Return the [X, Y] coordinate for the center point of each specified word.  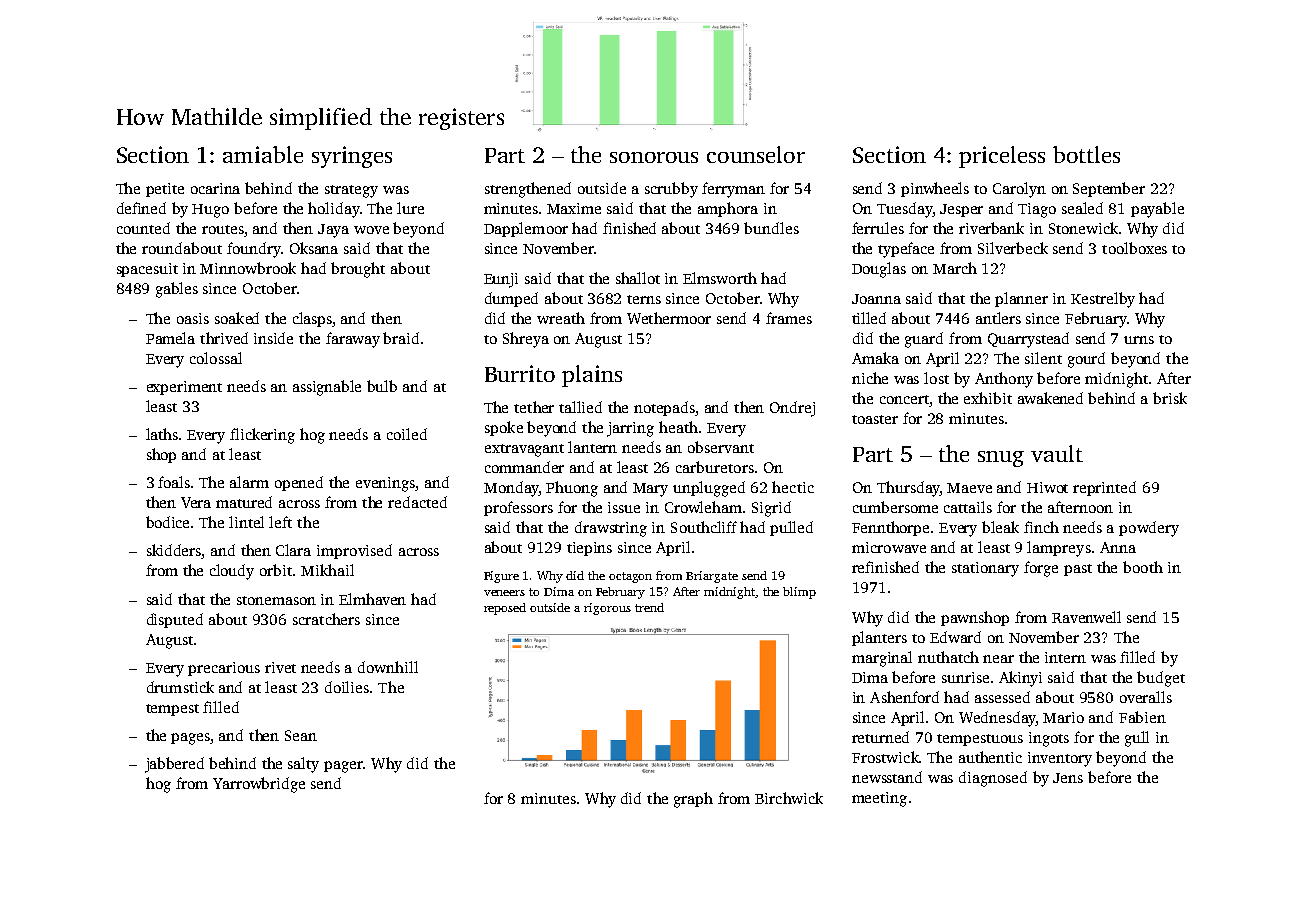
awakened [1050, 398]
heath [678, 427]
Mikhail [327, 570]
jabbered [174, 765]
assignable [327, 388]
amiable [263, 154]
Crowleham [703, 507]
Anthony [1004, 380]
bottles [1086, 154]
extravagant [524, 450]
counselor [756, 154]
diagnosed [993, 779]
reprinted [1104, 488]
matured [244, 502]
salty [303, 765]
